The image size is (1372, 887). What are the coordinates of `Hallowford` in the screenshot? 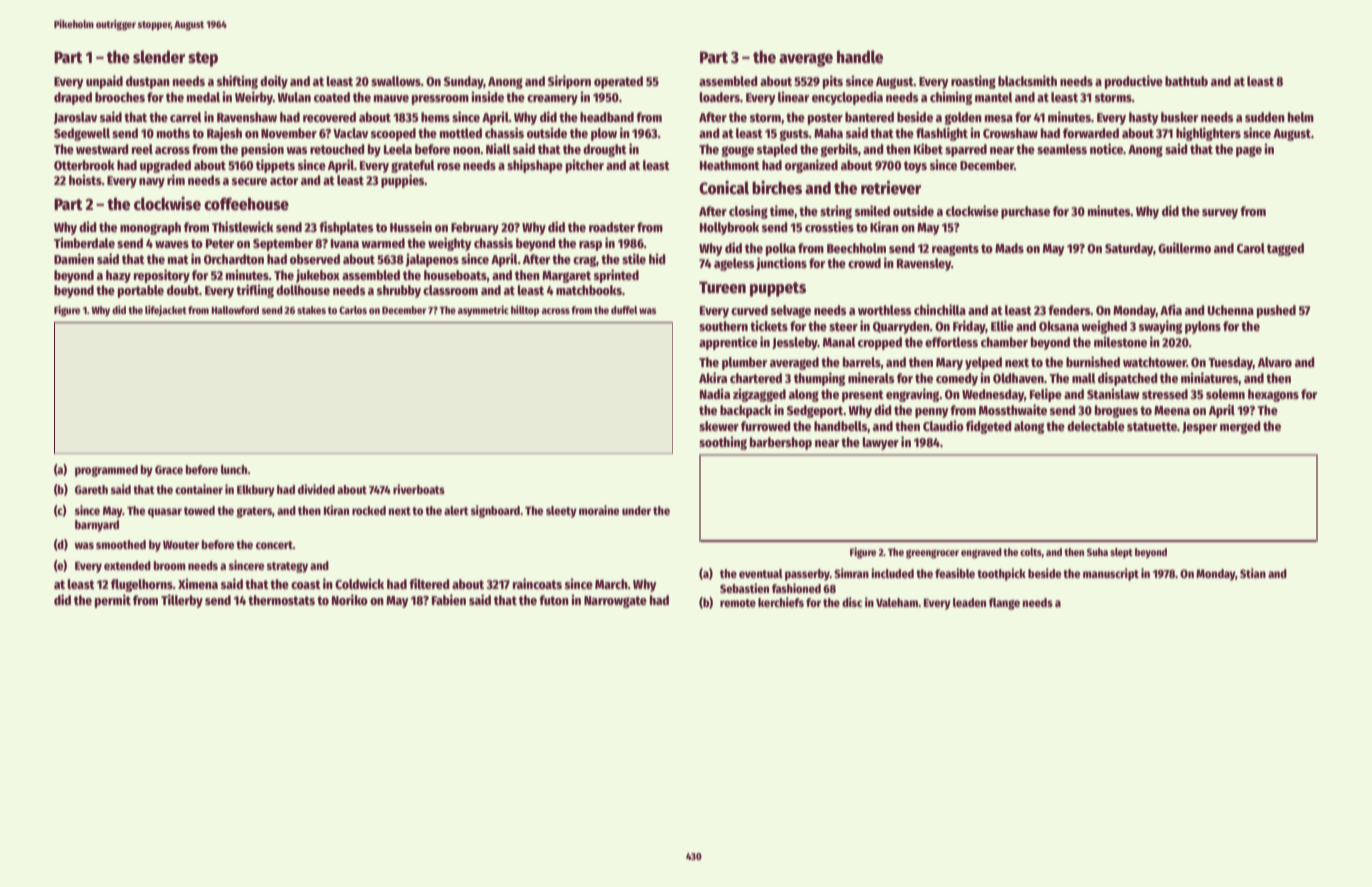 It's located at (235, 310).
